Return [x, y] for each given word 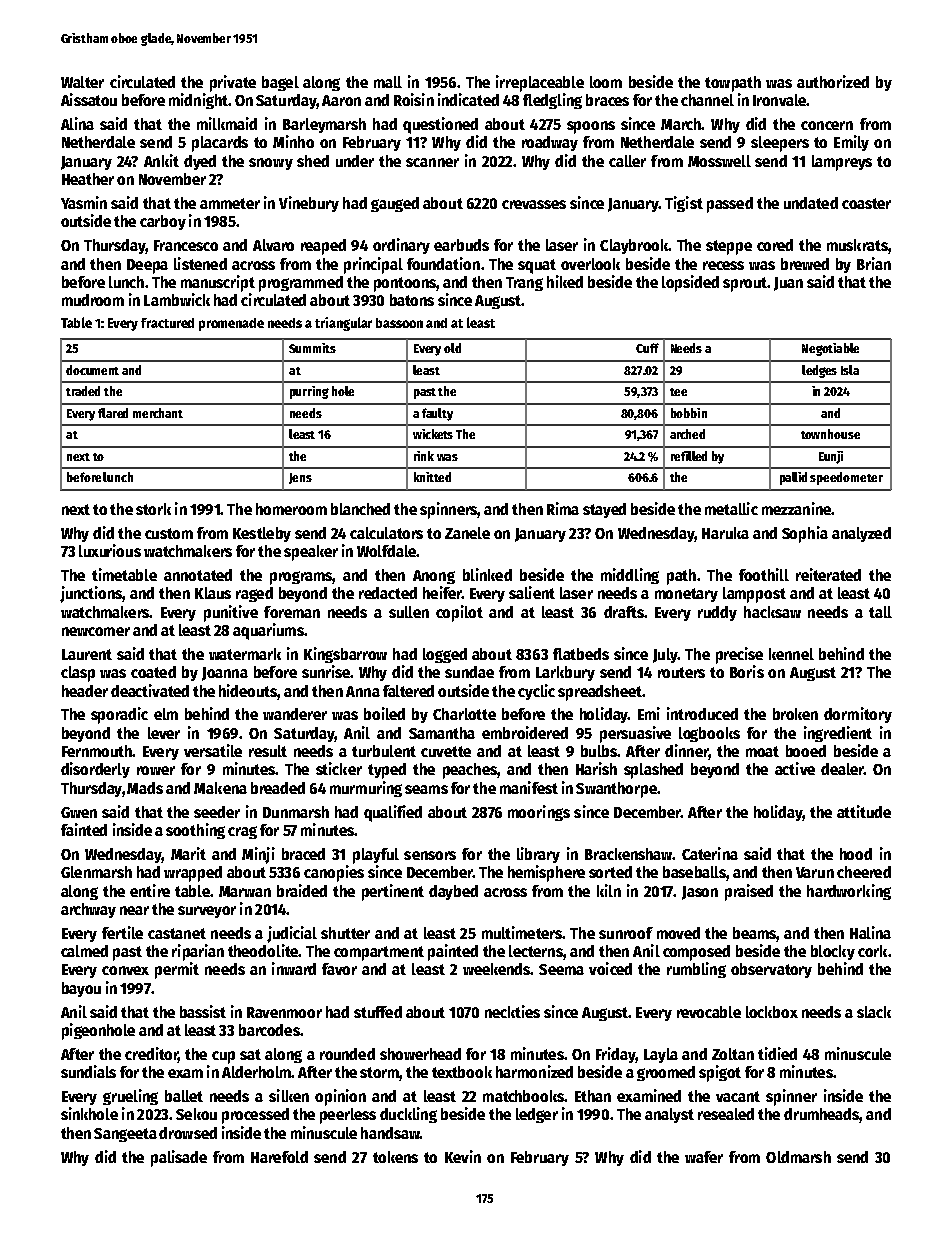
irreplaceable [540, 83]
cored [775, 245]
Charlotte [464, 714]
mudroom [93, 300]
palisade [179, 1158]
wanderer [295, 714]
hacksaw [772, 612]
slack [874, 1012]
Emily [851, 143]
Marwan [245, 891]
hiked [565, 281]
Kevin [463, 1156]
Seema [561, 969]
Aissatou [89, 99]
